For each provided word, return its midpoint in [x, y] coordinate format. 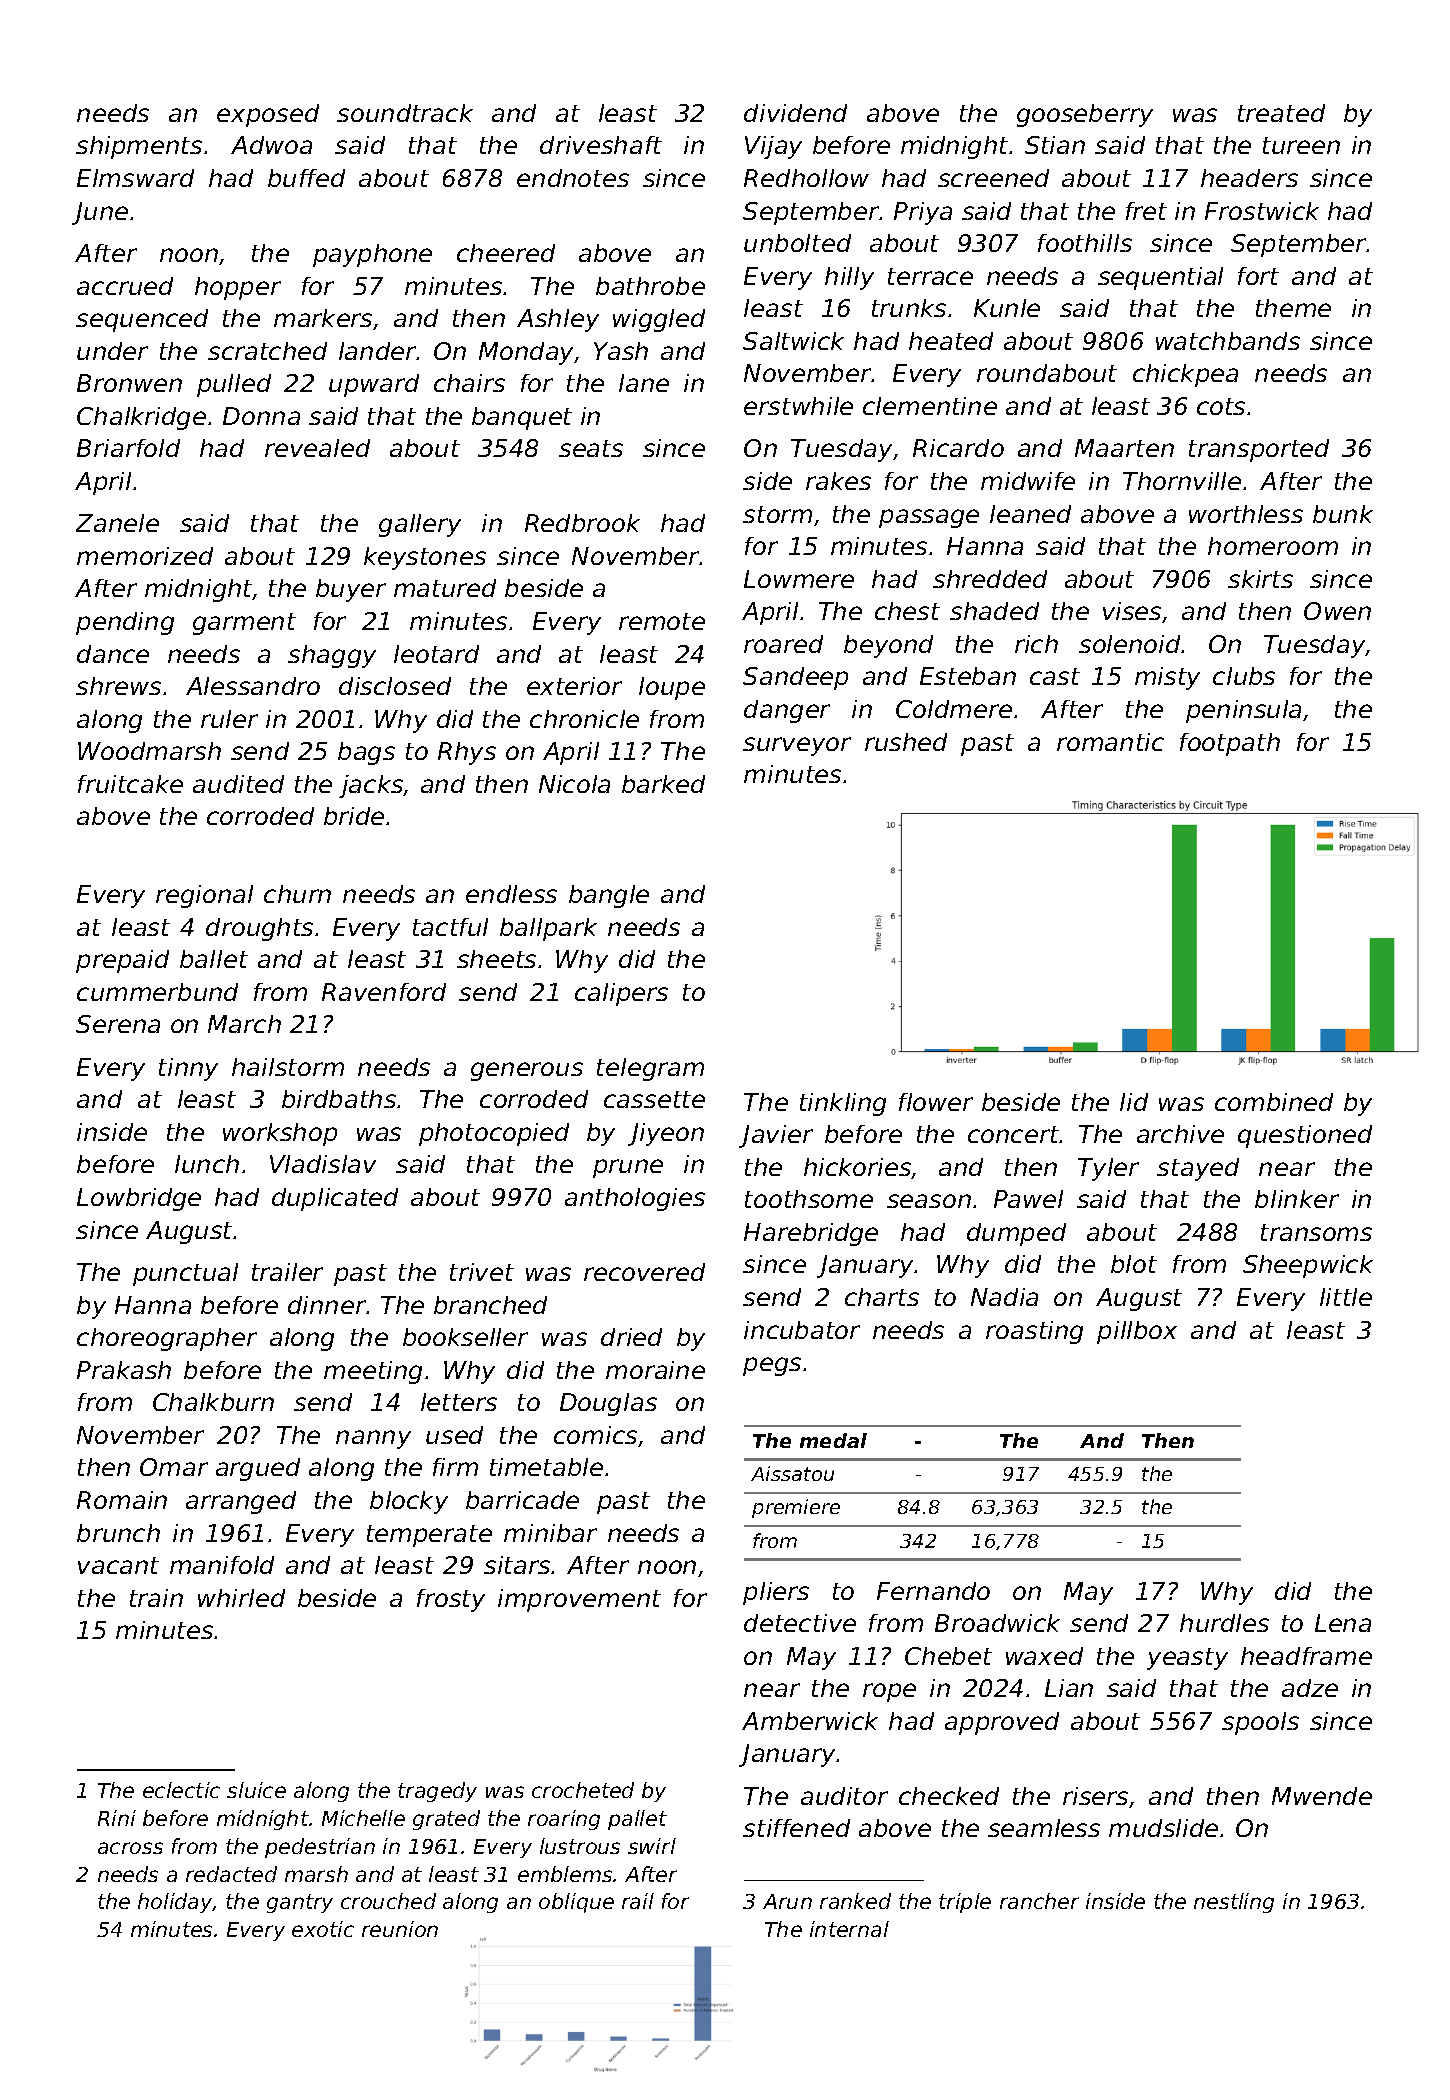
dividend [795, 113]
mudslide [1163, 1828]
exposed [268, 115]
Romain [122, 1500]
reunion [400, 1929]
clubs [1244, 676]
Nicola [574, 784]
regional [204, 896]
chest [907, 611]
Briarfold [128, 448]
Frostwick [1262, 211]
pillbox [1137, 1332]
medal [833, 1440]
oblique [576, 1903]
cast [1055, 676]
